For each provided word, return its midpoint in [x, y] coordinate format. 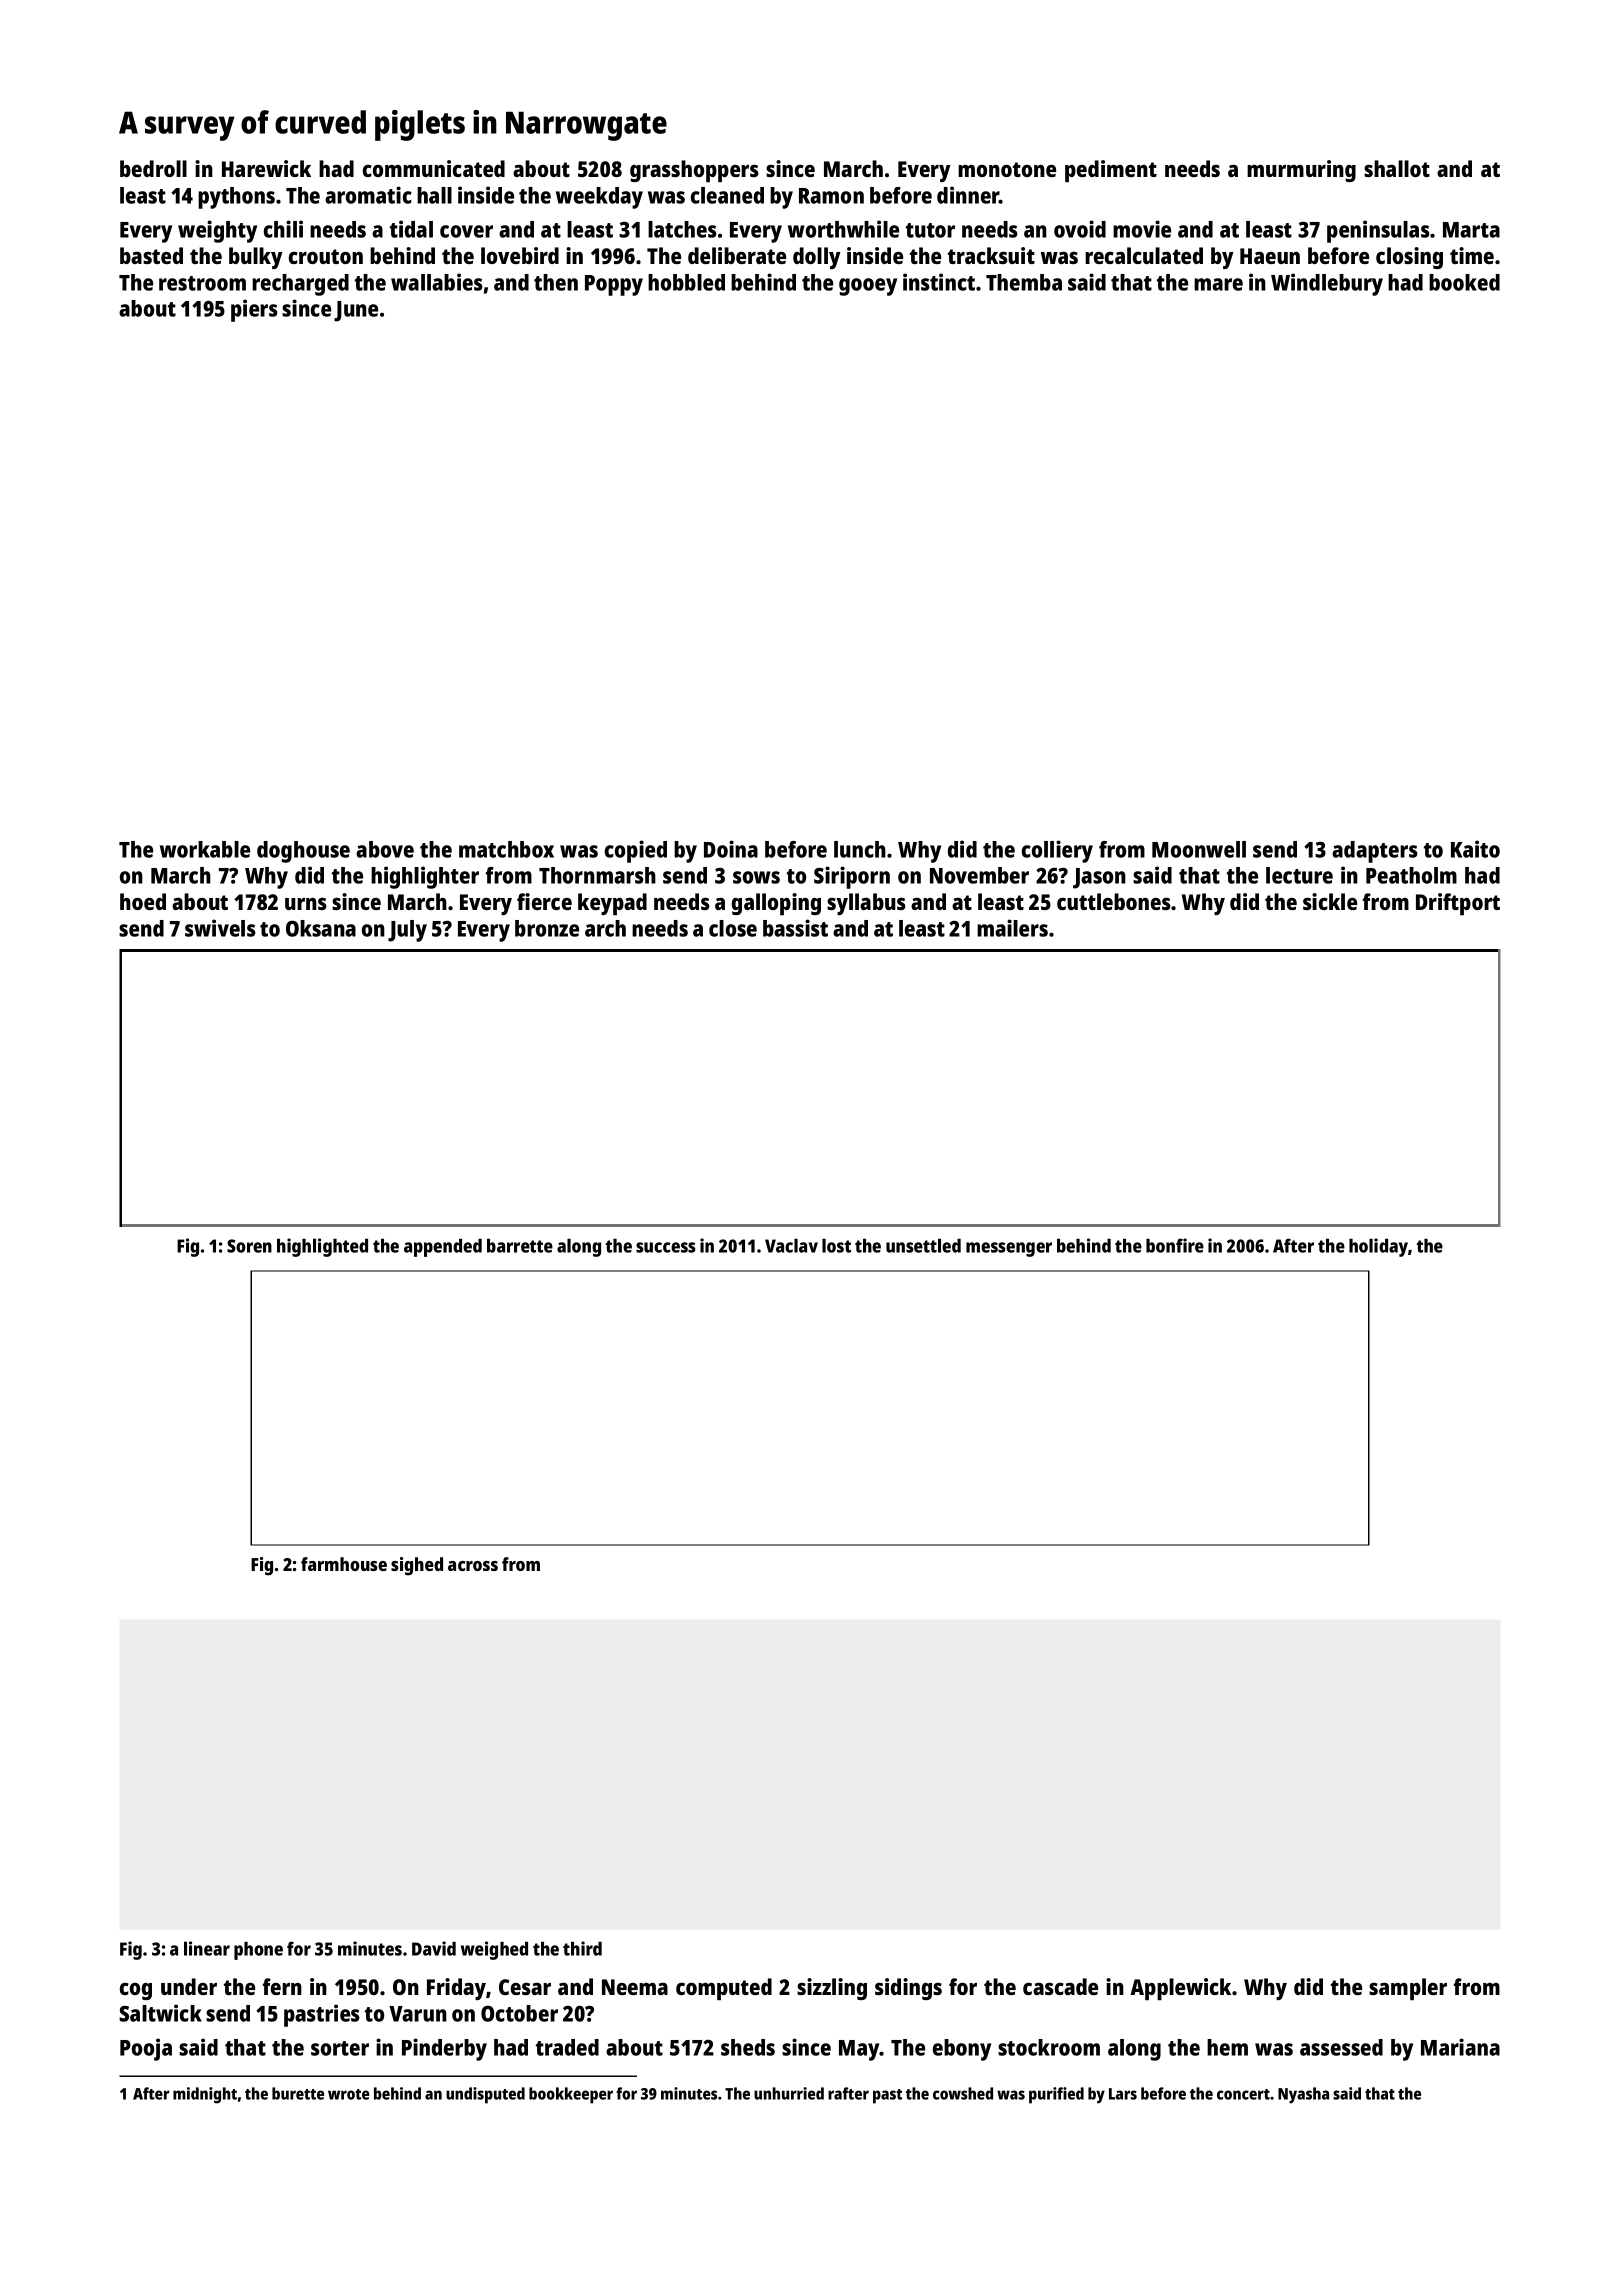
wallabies [437, 282]
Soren [249, 1246]
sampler [1408, 1989]
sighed [417, 1566]
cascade [1060, 1986]
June [356, 311]
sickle [1330, 901]
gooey [868, 287]
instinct [939, 282]
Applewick [1180, 1989]
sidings [908, 1989]
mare [1218, 284]
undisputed [485, 2095]
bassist [795, 928]
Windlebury [1327, 284]
